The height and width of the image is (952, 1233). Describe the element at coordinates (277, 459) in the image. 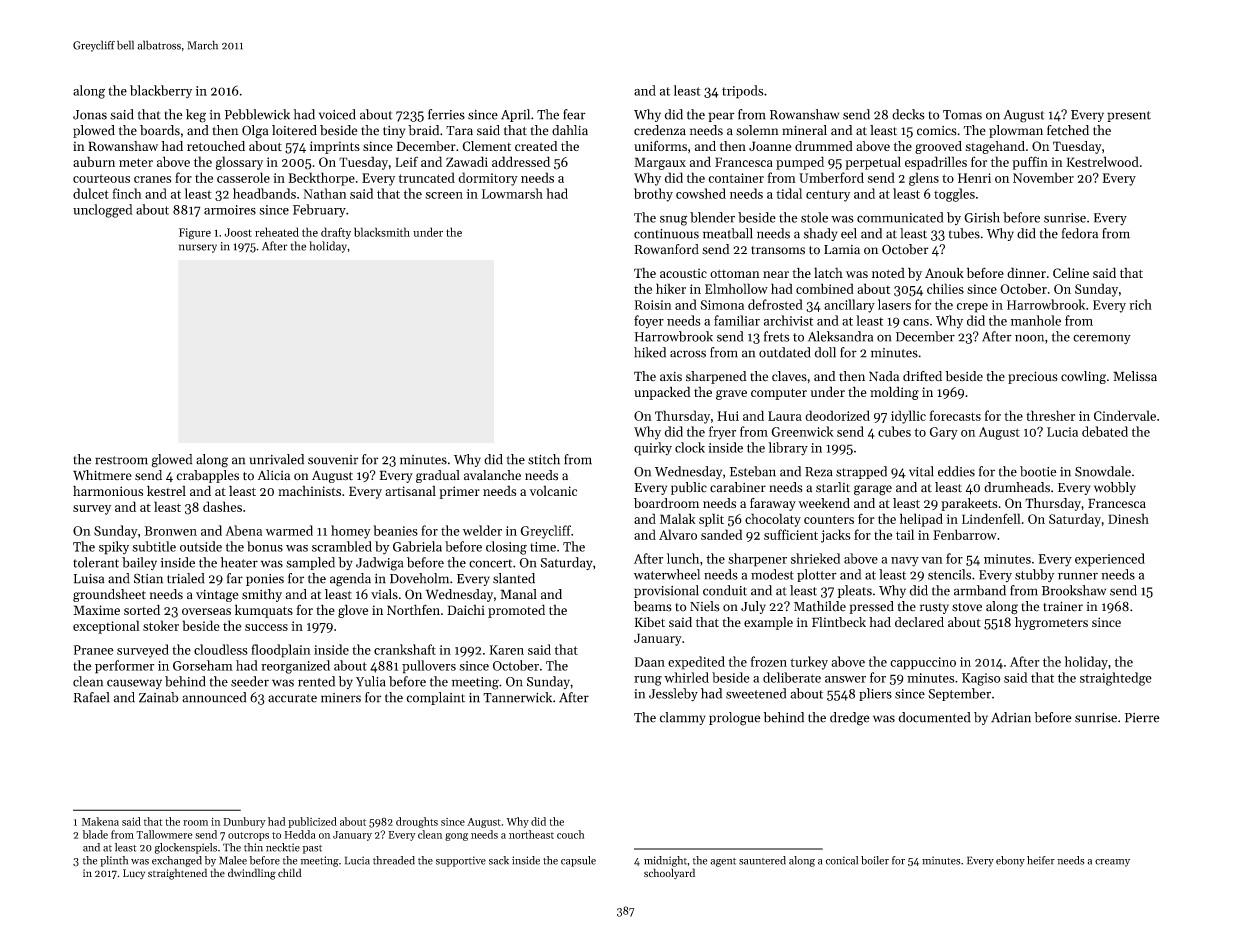

I see `unrivaled` at that location.
